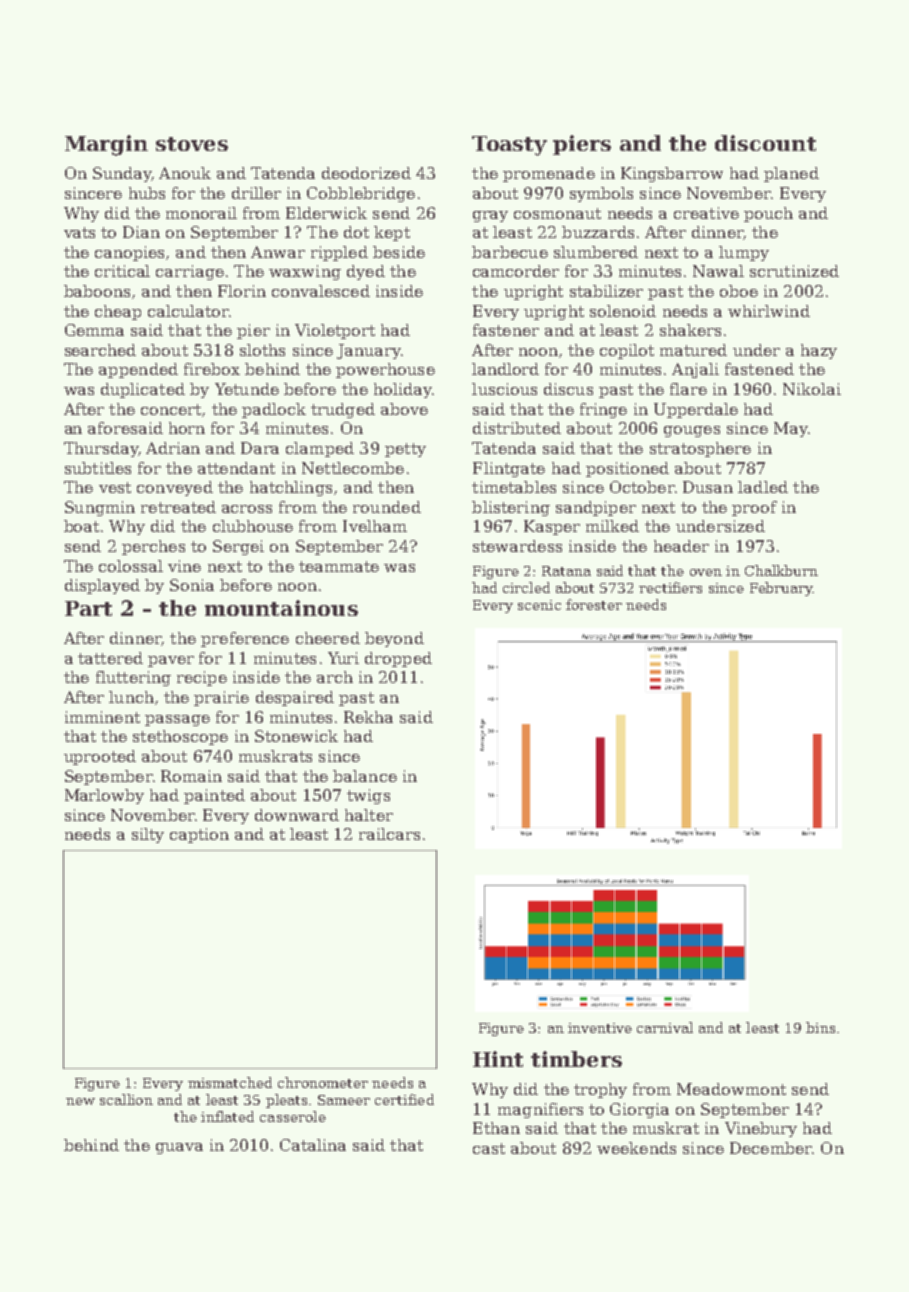 This screenshot has height=1292, width=909. What do you see at coordinates (126, 1099) in the screenshot?
I see `scallion` at bounding box center [126, 1099].
